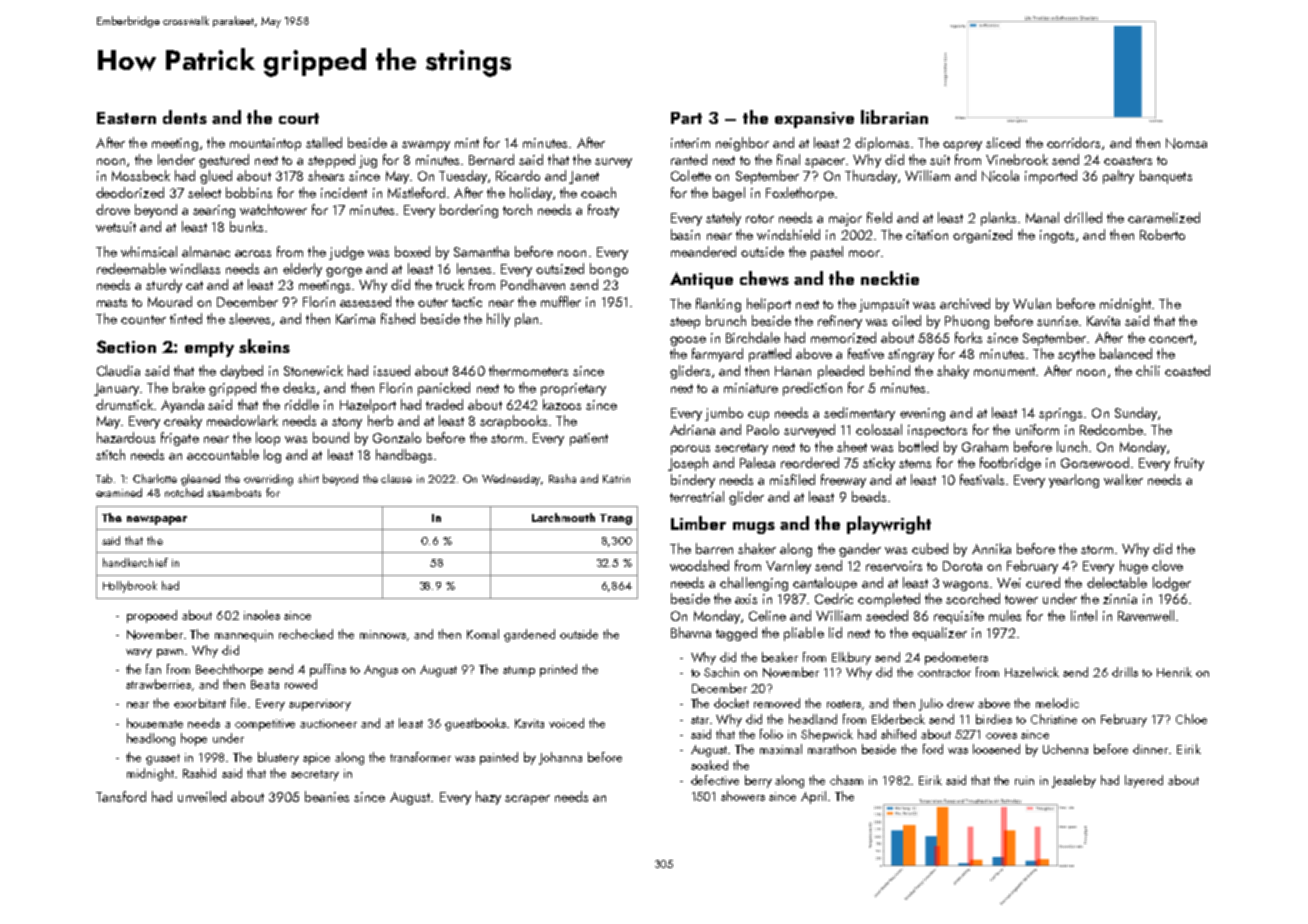 The height and width of the page is (924, 1308). What do you see at coordinates (1042, 217) in the page?
I see `Manal` at bounding box center [1042, 217].
